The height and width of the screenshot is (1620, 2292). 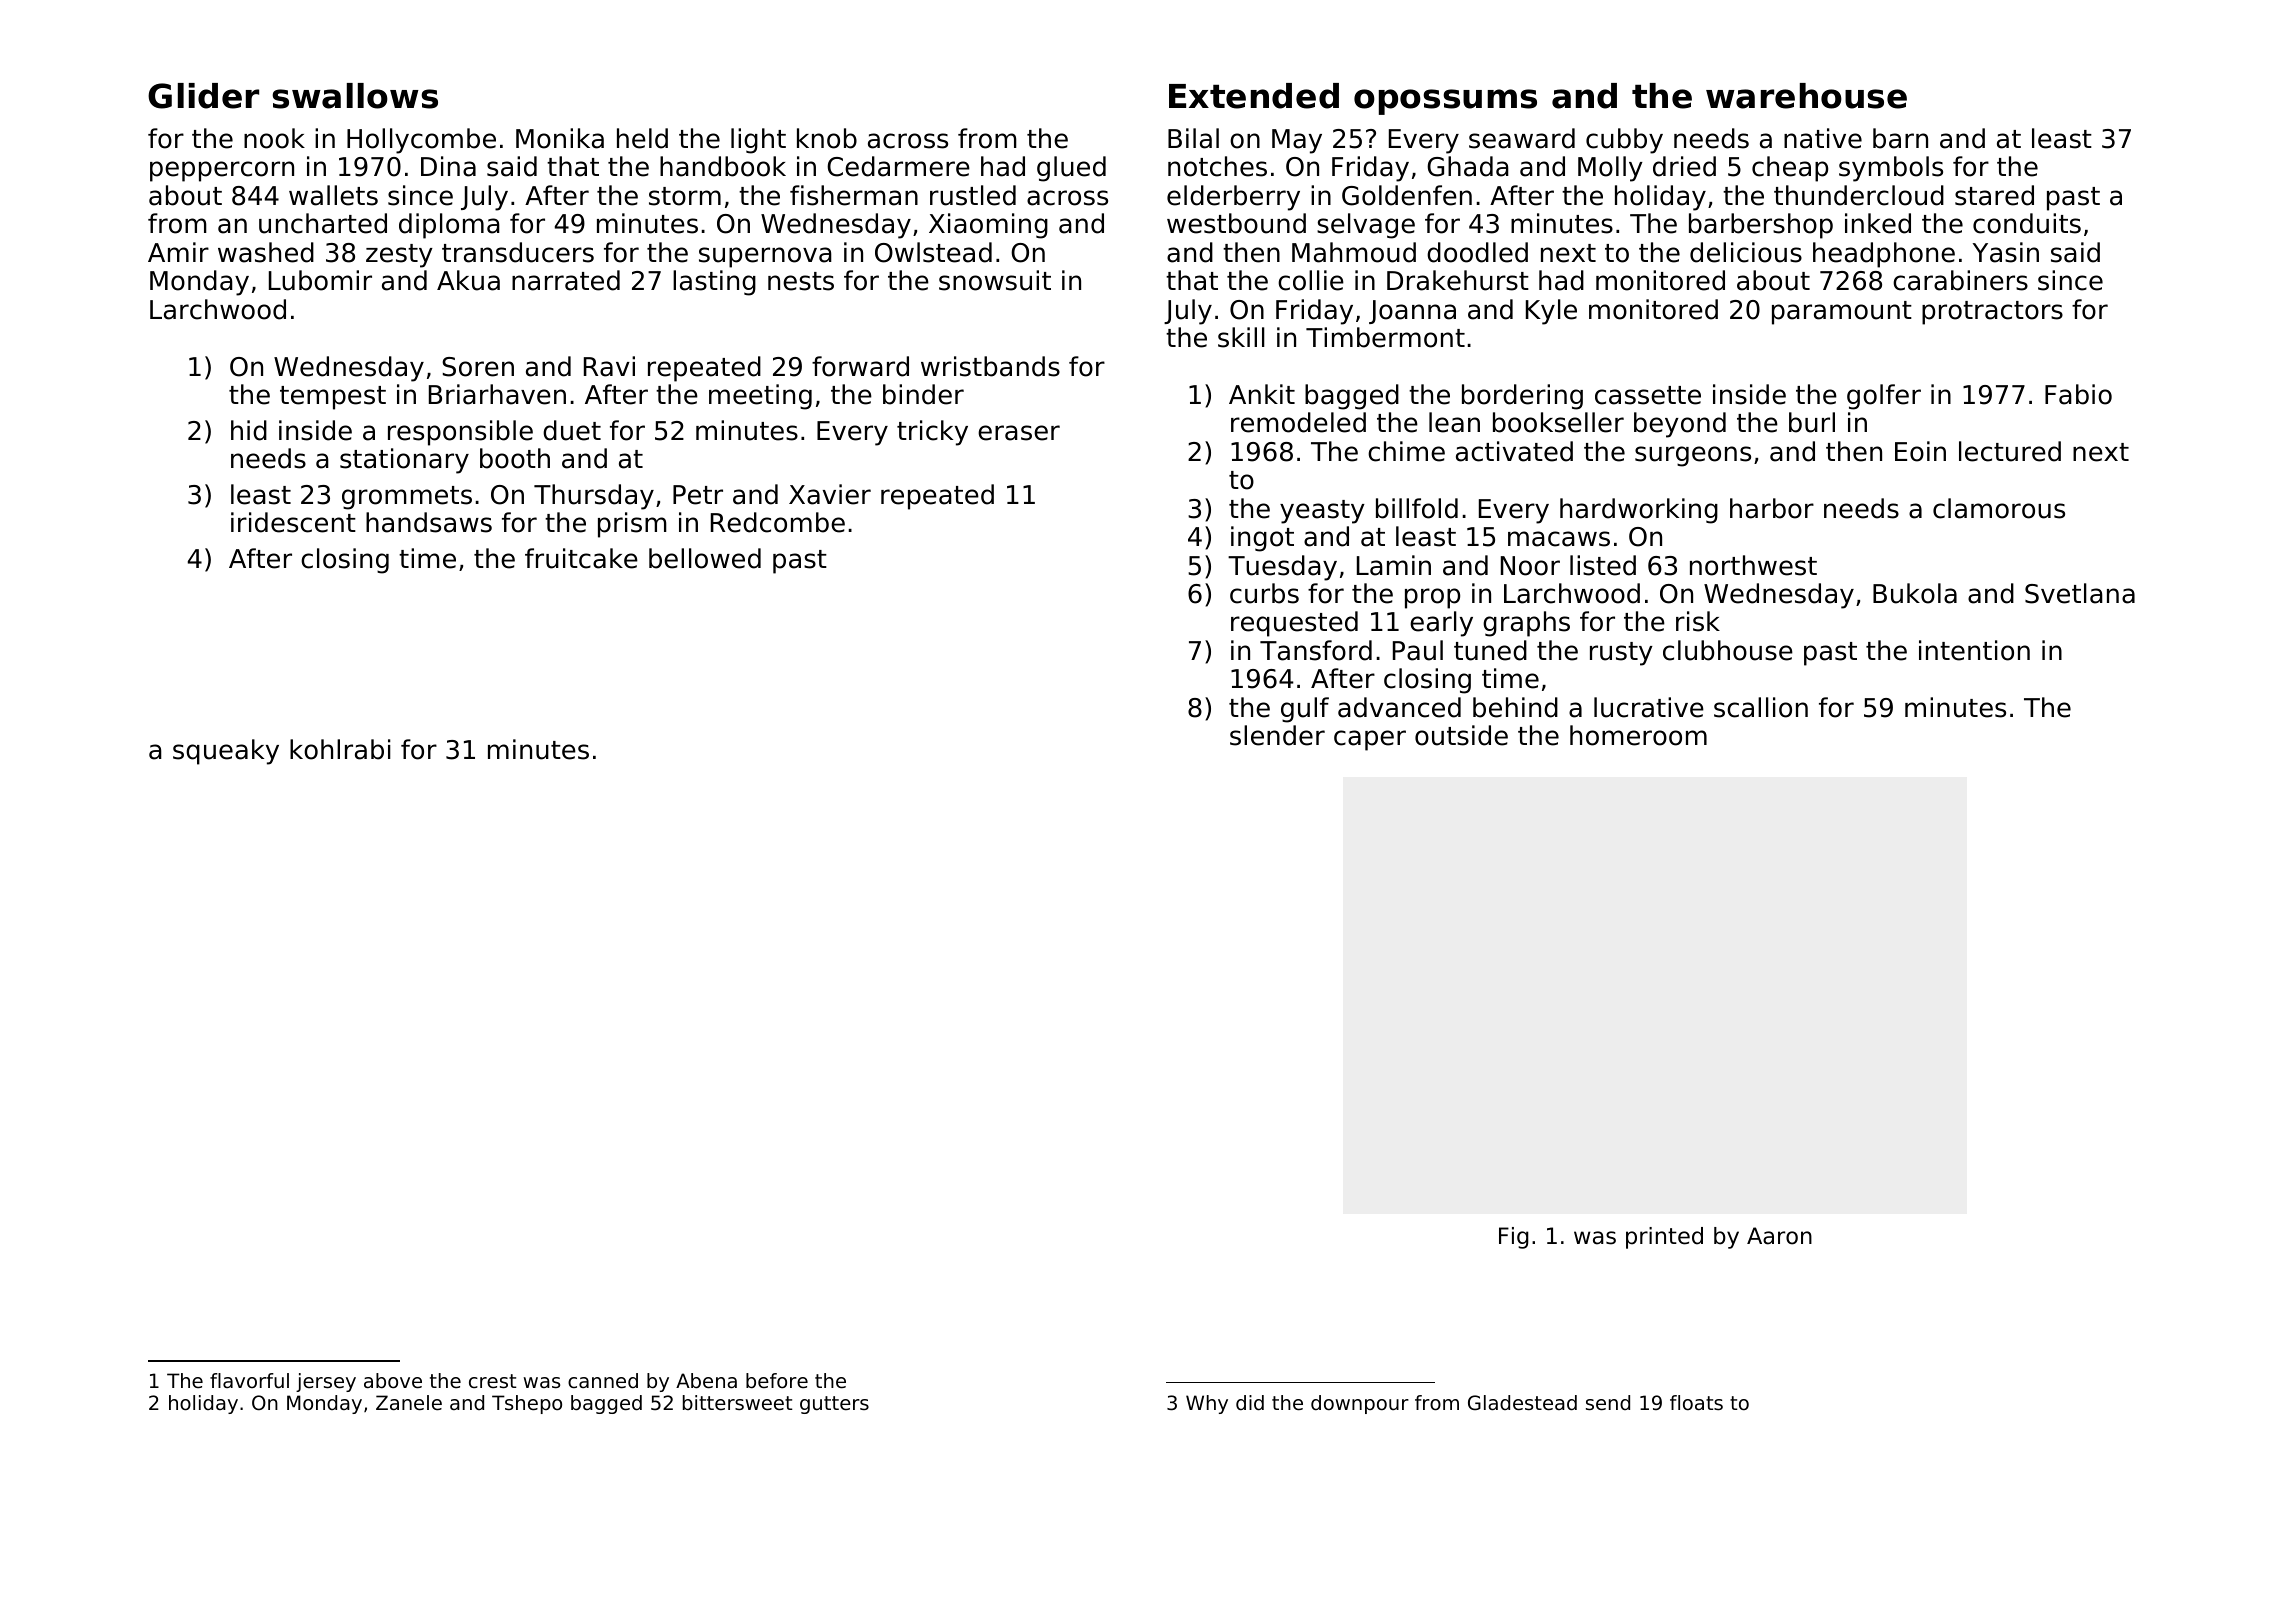 What do you see at coordinates (326, 1382) in the screenshot?
I see `jersey` at bounding box center [326, 1382].
